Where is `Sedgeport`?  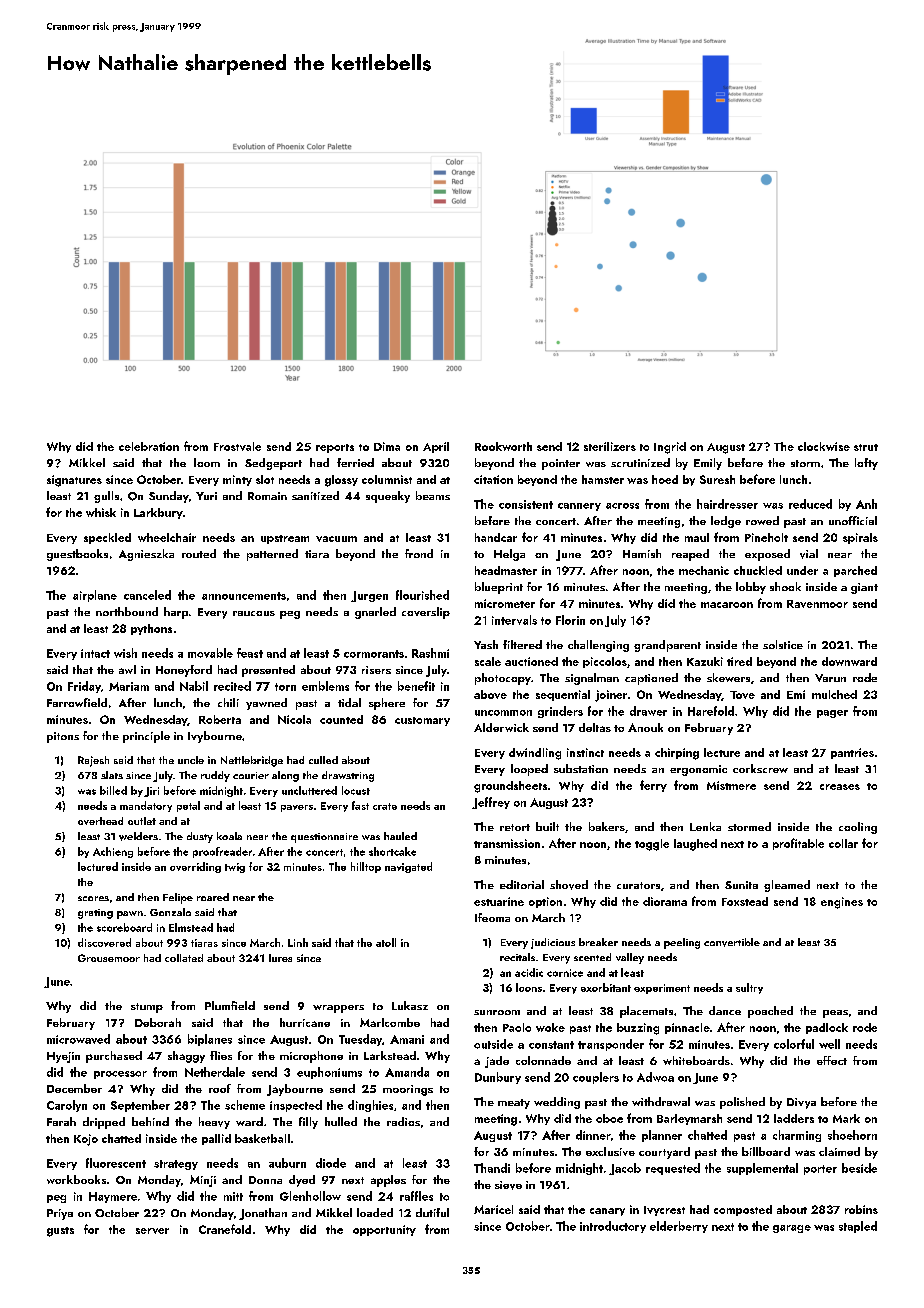 Sedgeport is located at coordinates (273, 464).
